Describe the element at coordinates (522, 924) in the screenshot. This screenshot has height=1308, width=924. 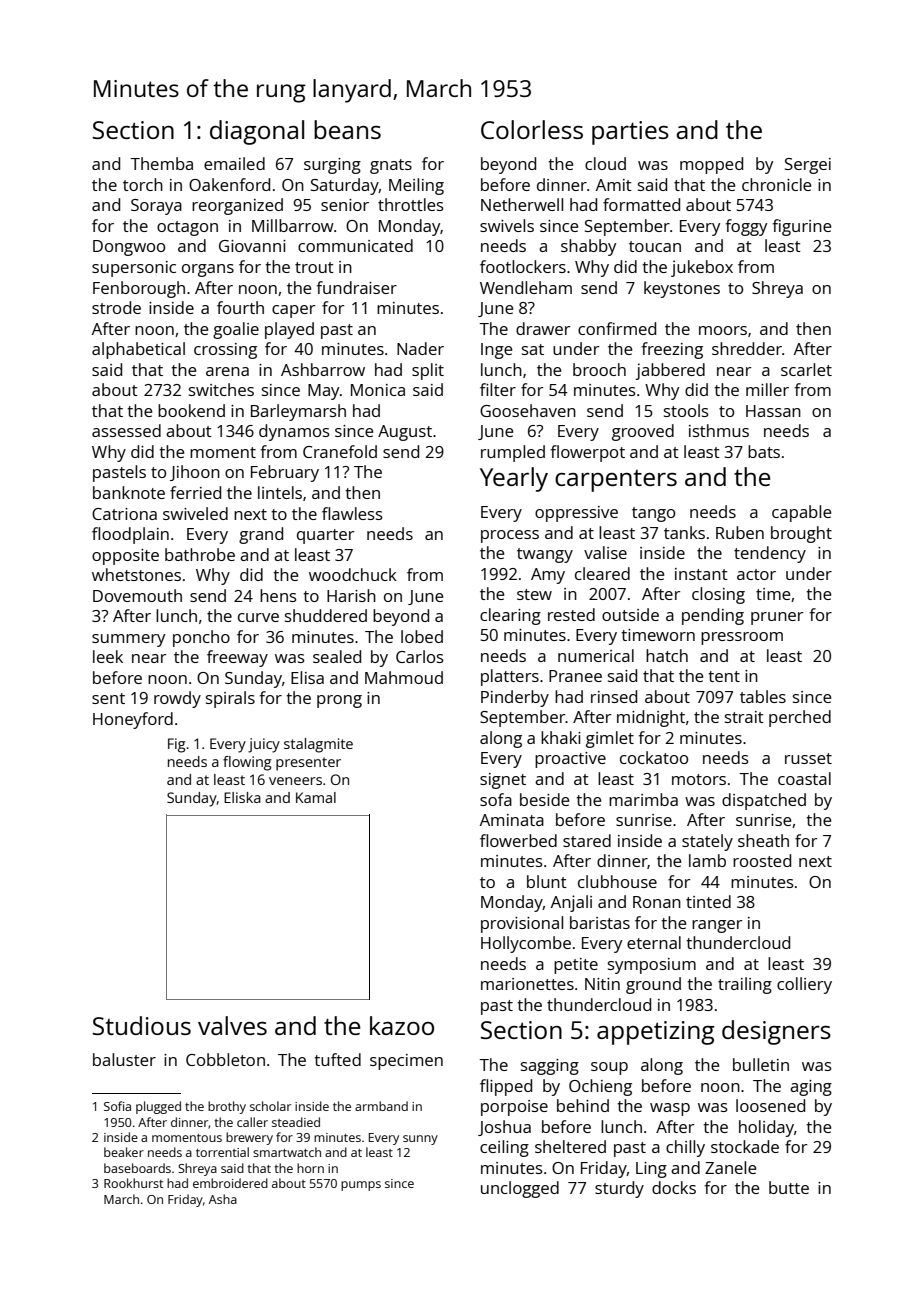
I see `provisional` at that location.
